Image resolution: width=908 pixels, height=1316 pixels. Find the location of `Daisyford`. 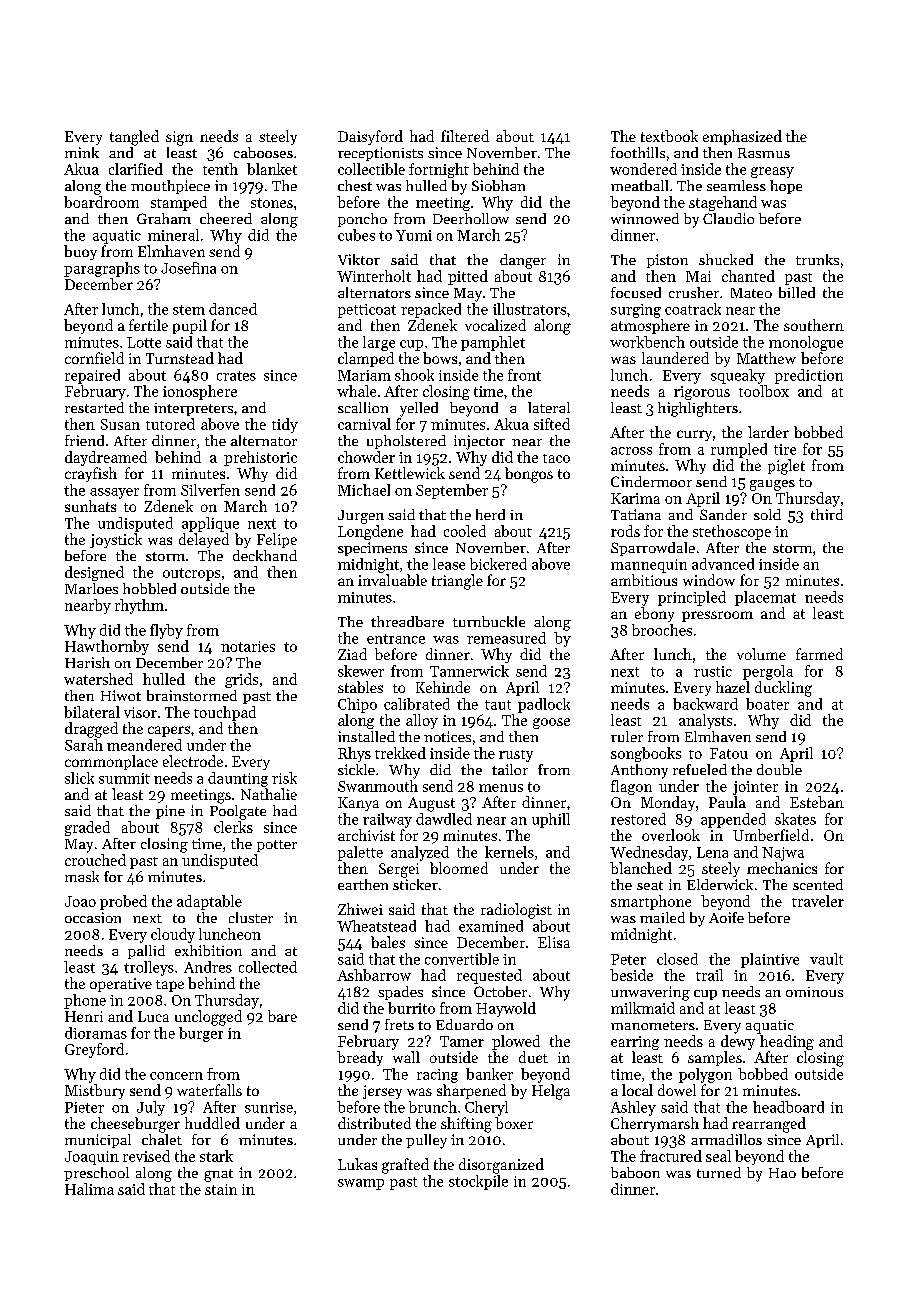

Daisyford is located at coordinates (370, 137).
